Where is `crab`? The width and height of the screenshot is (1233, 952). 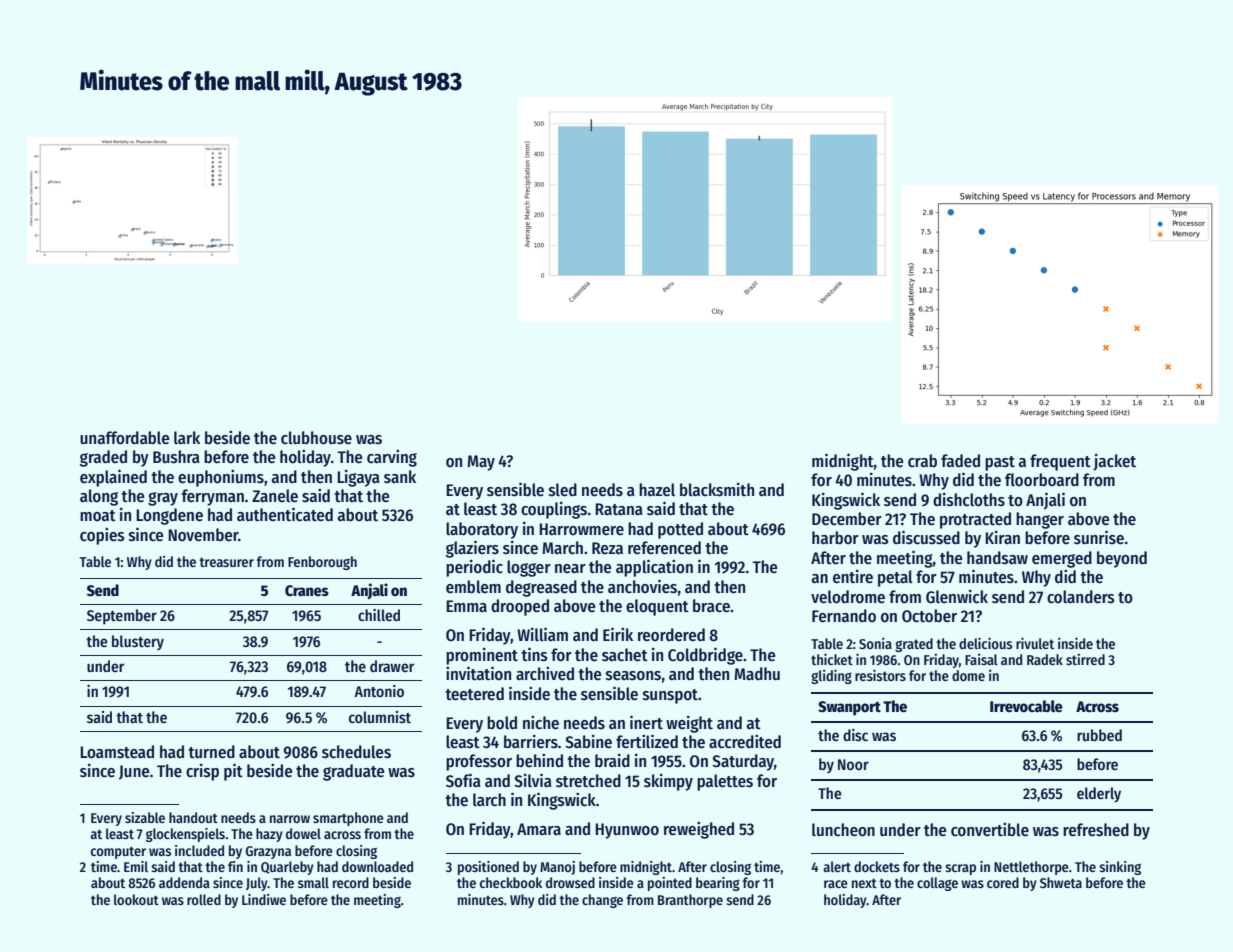 crab is located at coordinates (922, 461).
